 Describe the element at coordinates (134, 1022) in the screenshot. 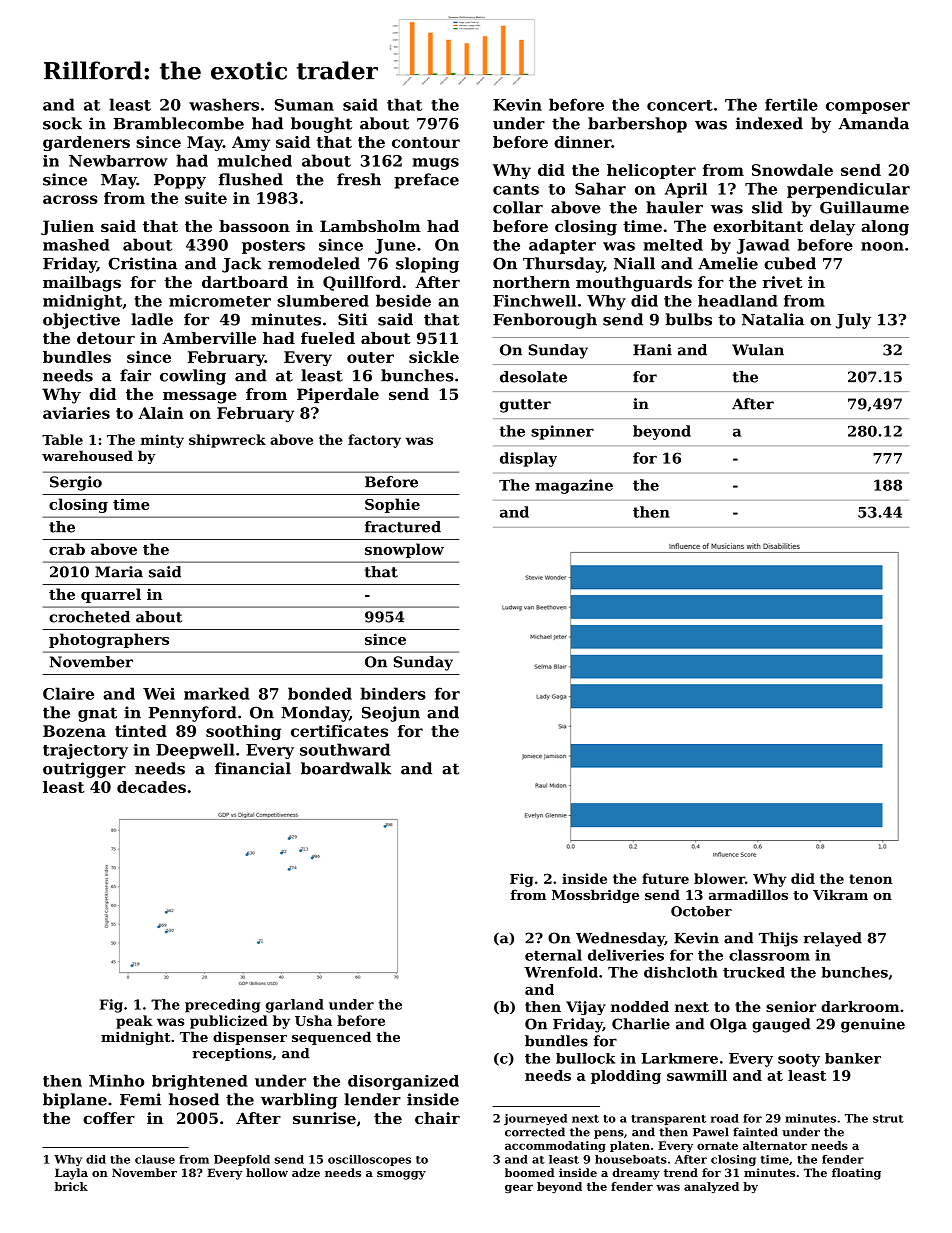

I see `peak` at that location.
